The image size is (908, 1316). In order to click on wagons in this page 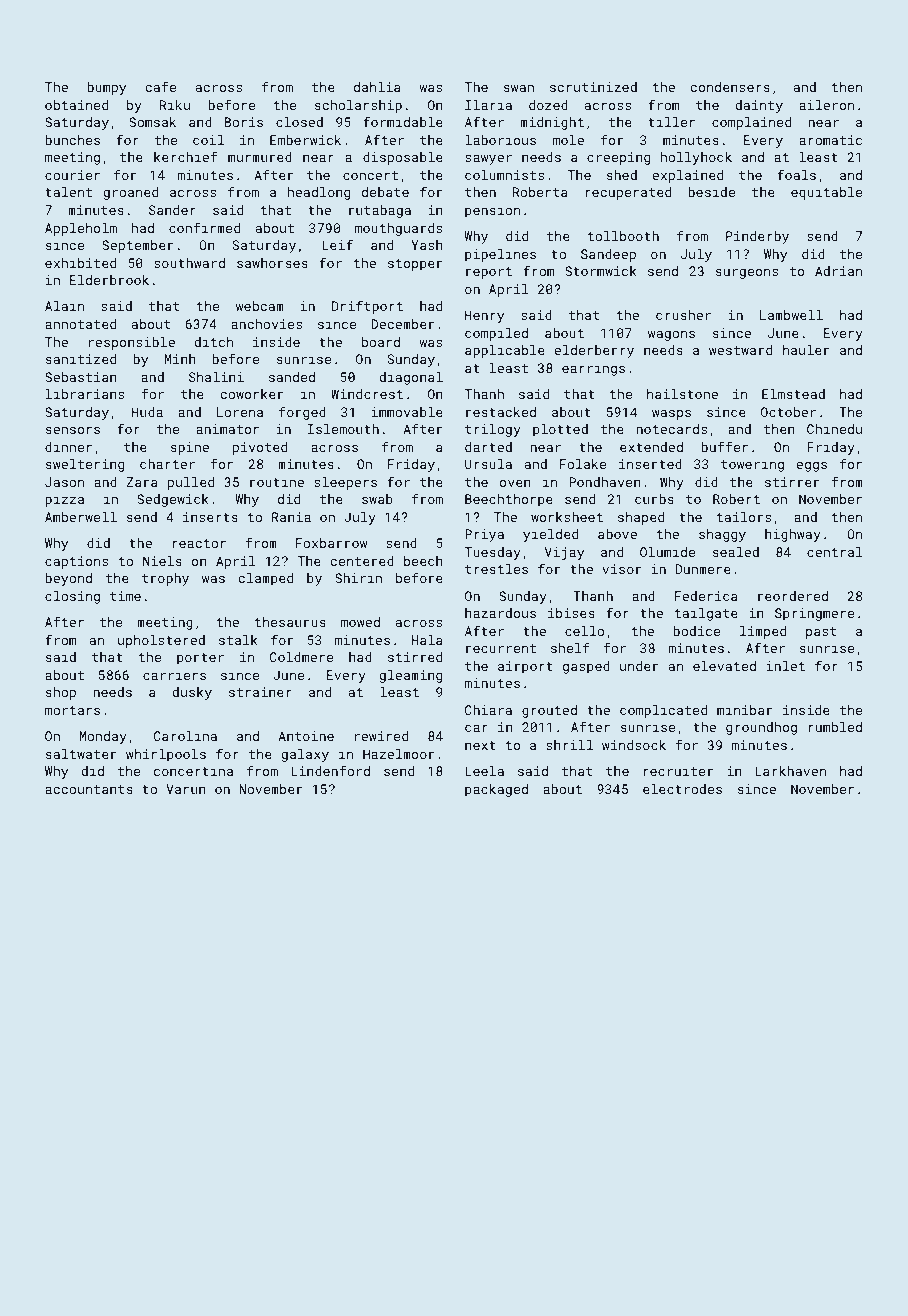, I will do `click(671, 336)`.
